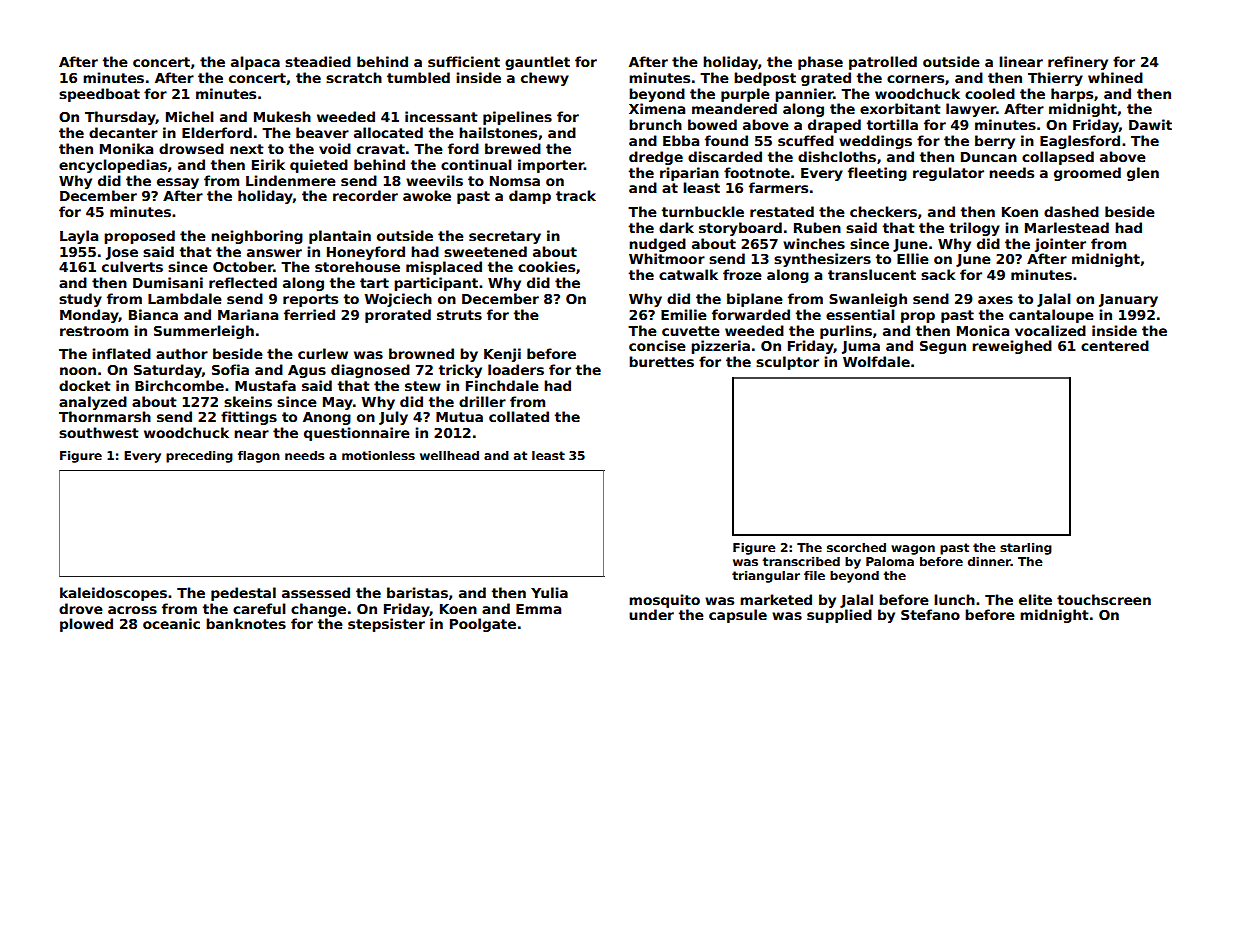 The width and height of the document is (1233, 952). Describe the element at coordinates (551, 166) in the document. I see `importer` at that location.
